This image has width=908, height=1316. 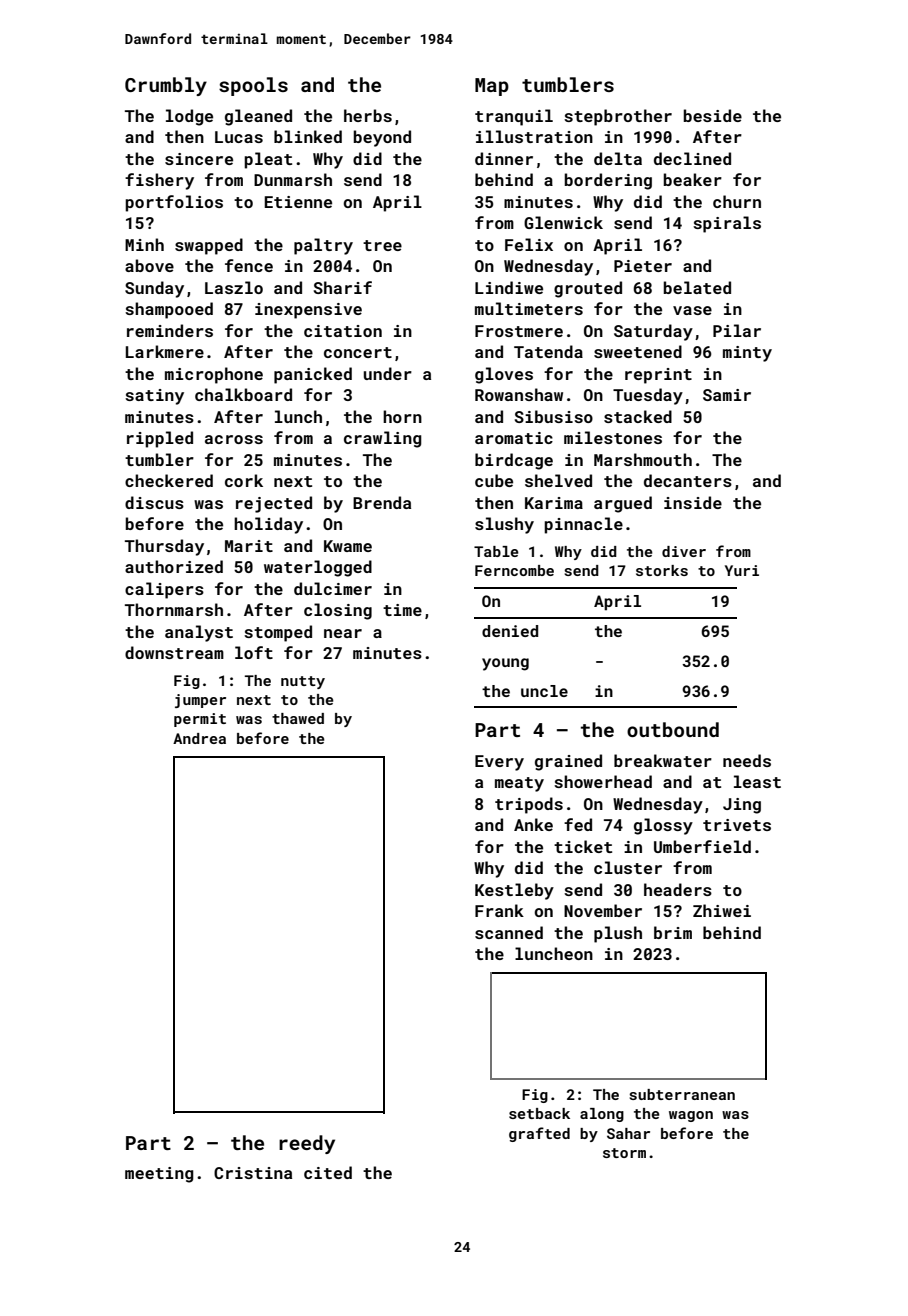 I want to click on young, so click(x=505, y=664).
